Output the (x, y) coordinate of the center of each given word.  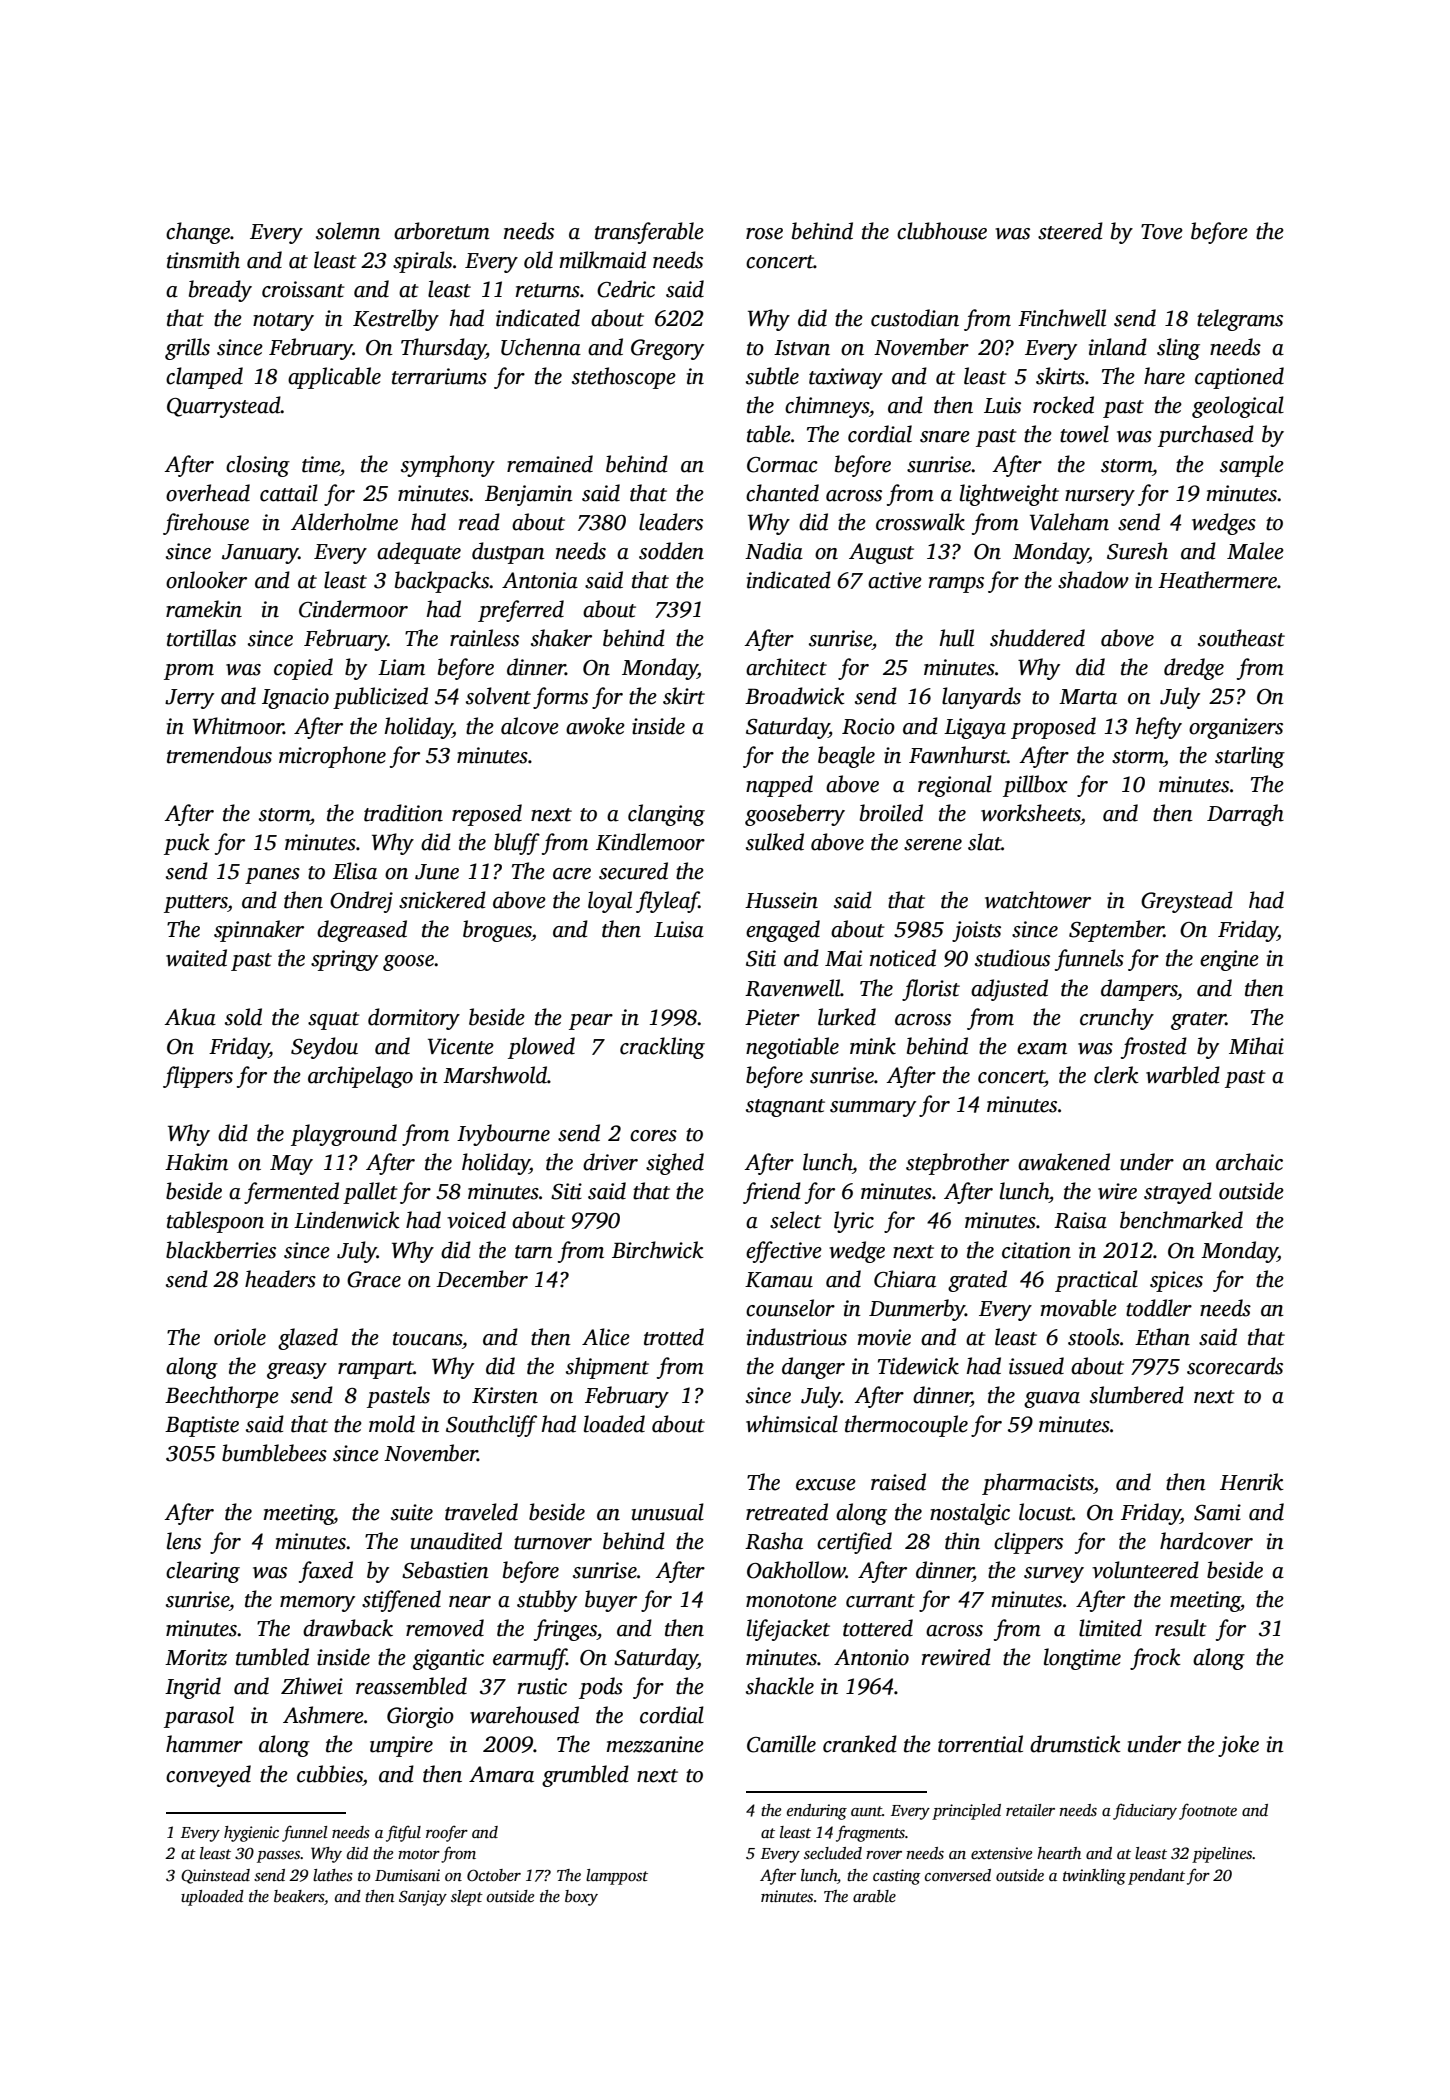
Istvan (802, 348)
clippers (1028, 1543)
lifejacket (788, 1630)
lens (184, 1541)
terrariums (439, 376)
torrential (980, 1744)
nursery (1100, 498)
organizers (1236, 728)
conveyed (208, 1776)
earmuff (530, 1659)
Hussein (781, 900)
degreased (362, 931)
